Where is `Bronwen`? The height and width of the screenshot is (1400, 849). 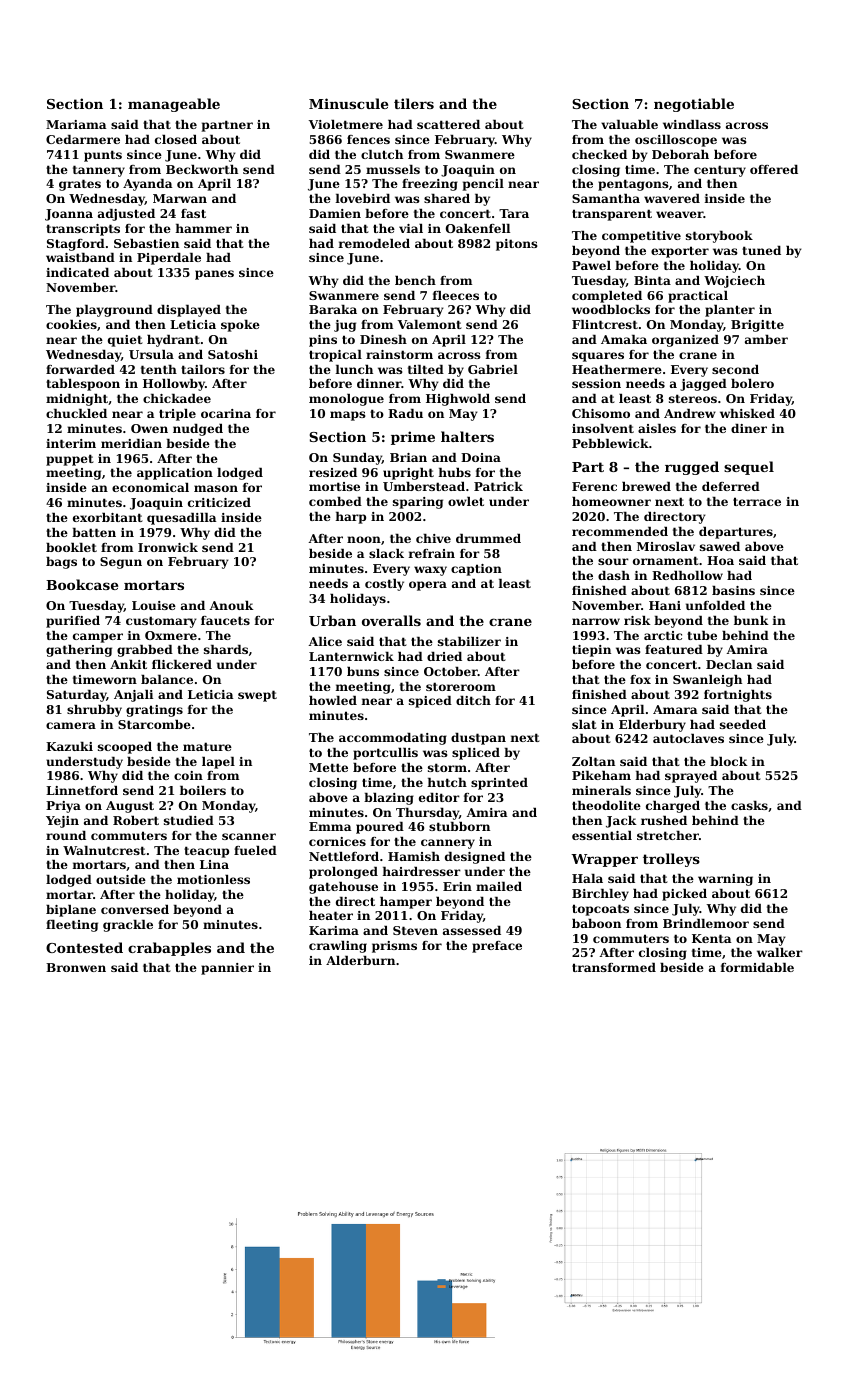
Bronwen is located at coordinates (76, 967).
